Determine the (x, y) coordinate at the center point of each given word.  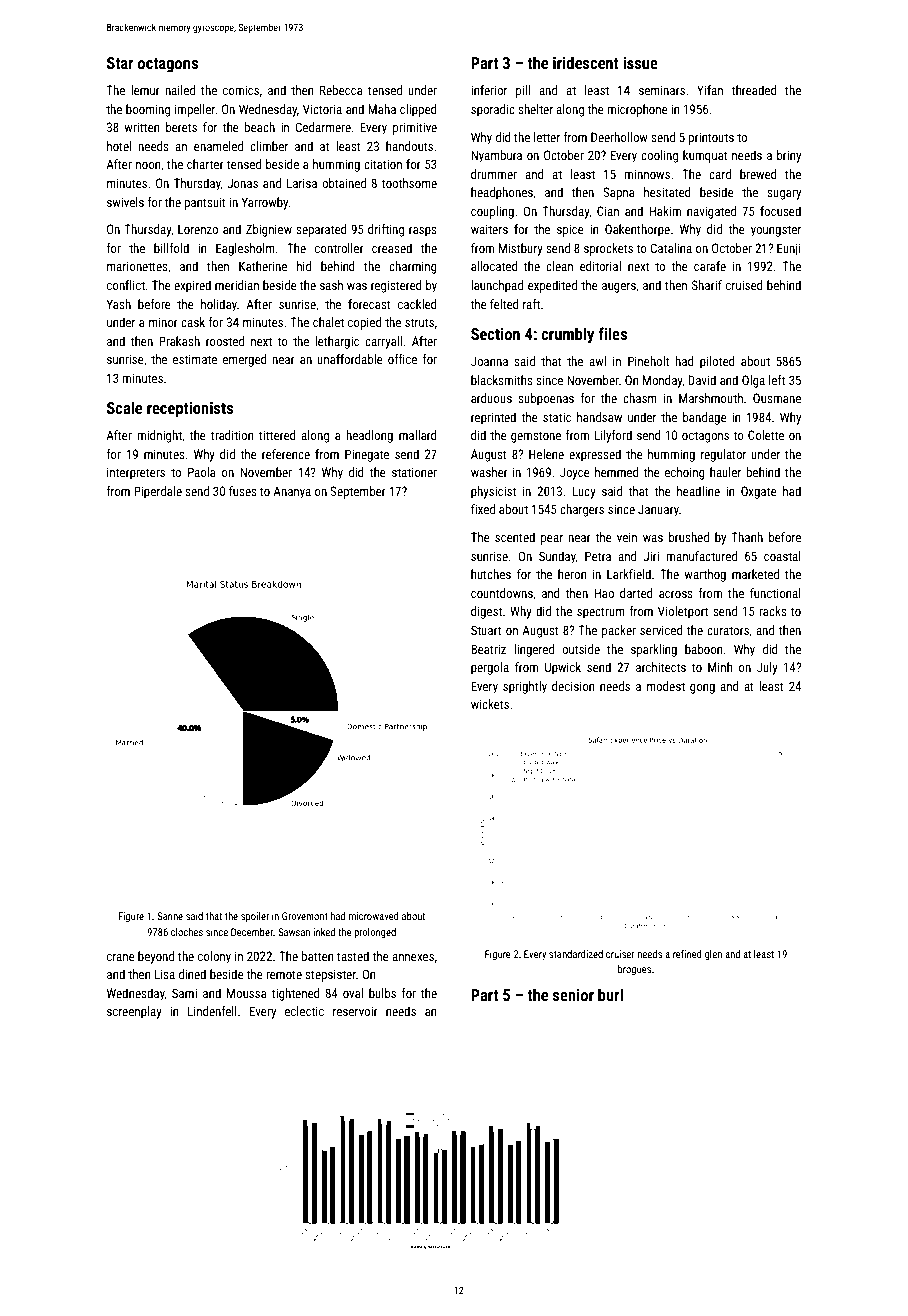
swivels (125, 202)
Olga (753, 381)
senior (573, 995)
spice (570, 230)
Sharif (707, 285)
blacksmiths (502, 380)
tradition (232, 435)
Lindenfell (212, 1011)
